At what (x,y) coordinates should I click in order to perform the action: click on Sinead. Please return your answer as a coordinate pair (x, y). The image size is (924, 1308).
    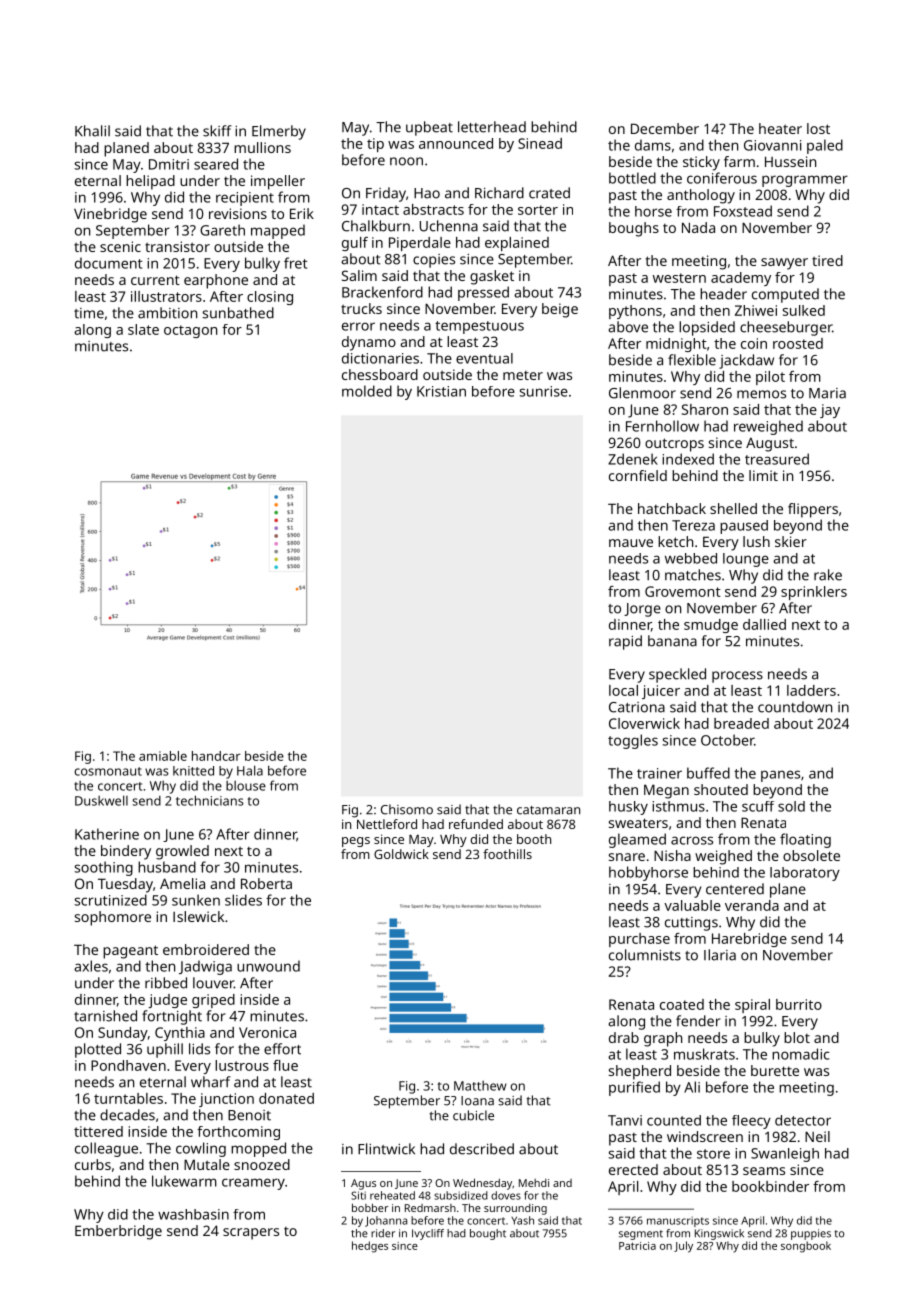
    Looking at the image, I should click on (540, 143).
